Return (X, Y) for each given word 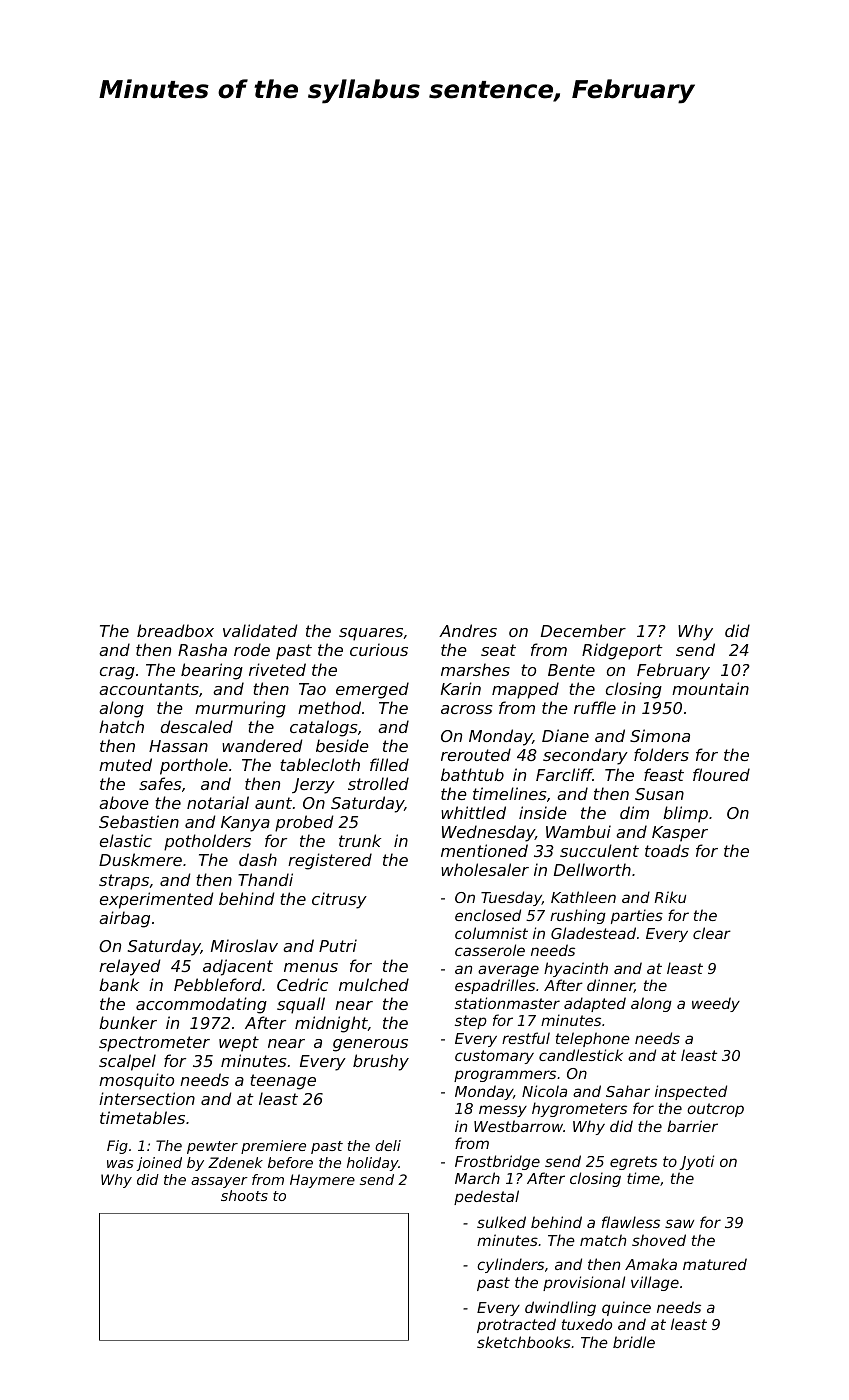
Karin (461, 688)
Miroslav (244, 945)
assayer (219, 1182)
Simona (660, 735)
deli (388, 1145)
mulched (374, 984)
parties (637, 916)
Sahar (628, 1091)
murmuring (240, 709)
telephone (593, 1039)
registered (330, 861)
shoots (244, 1195)
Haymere (322, 1181)
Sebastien (139, 821)
